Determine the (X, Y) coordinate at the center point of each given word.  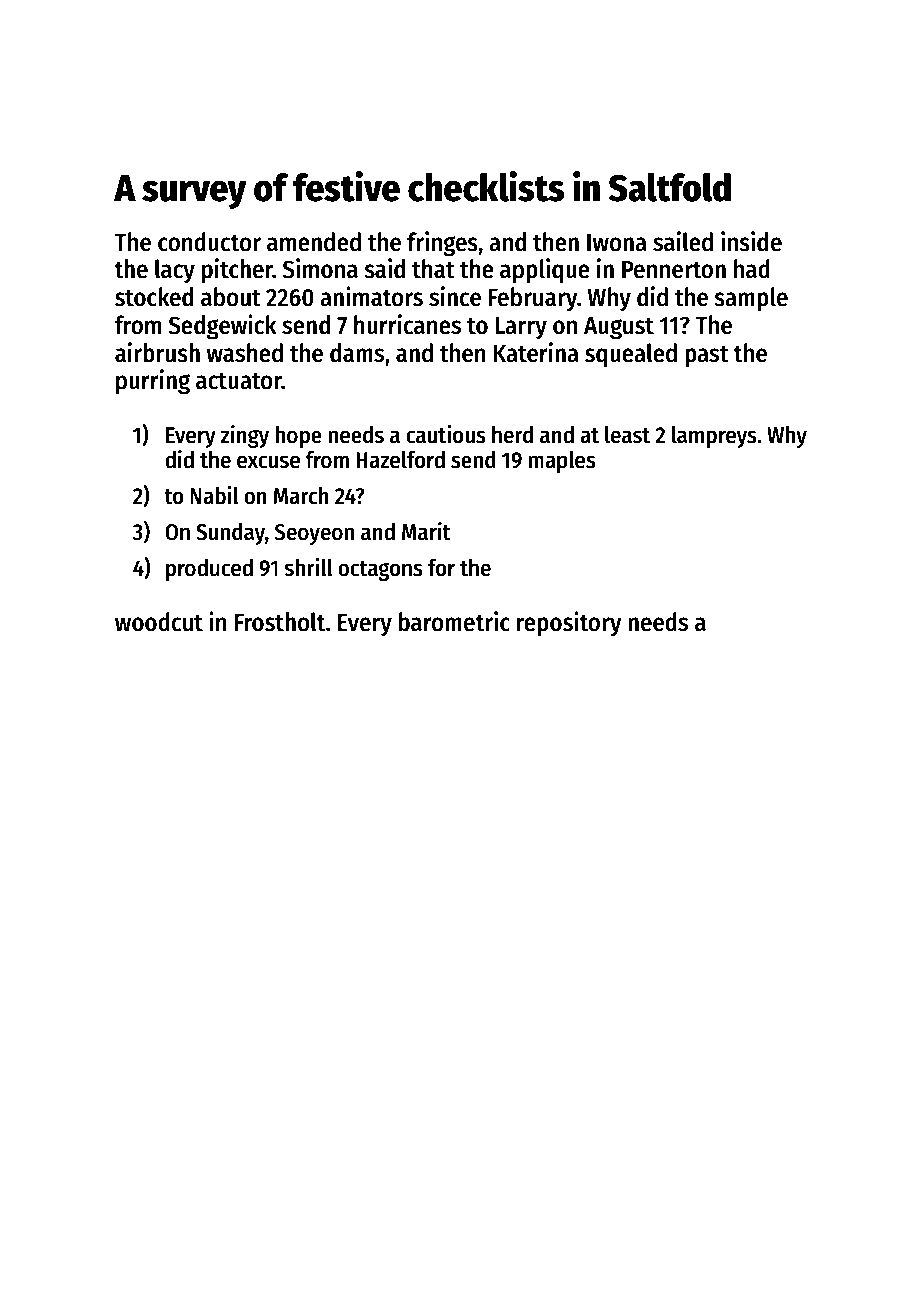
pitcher (237, 271)
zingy (245, 436)
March (301, 496)
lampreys (714, 437)
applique (545, 271)
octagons (380, 571)
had (752, 269)
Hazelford (400, 460)
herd (512, 435)
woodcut (159, 622)
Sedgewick (223, 327)
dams (357, 353)
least (627, 435)
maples (562, 462)
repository (569, 624)
